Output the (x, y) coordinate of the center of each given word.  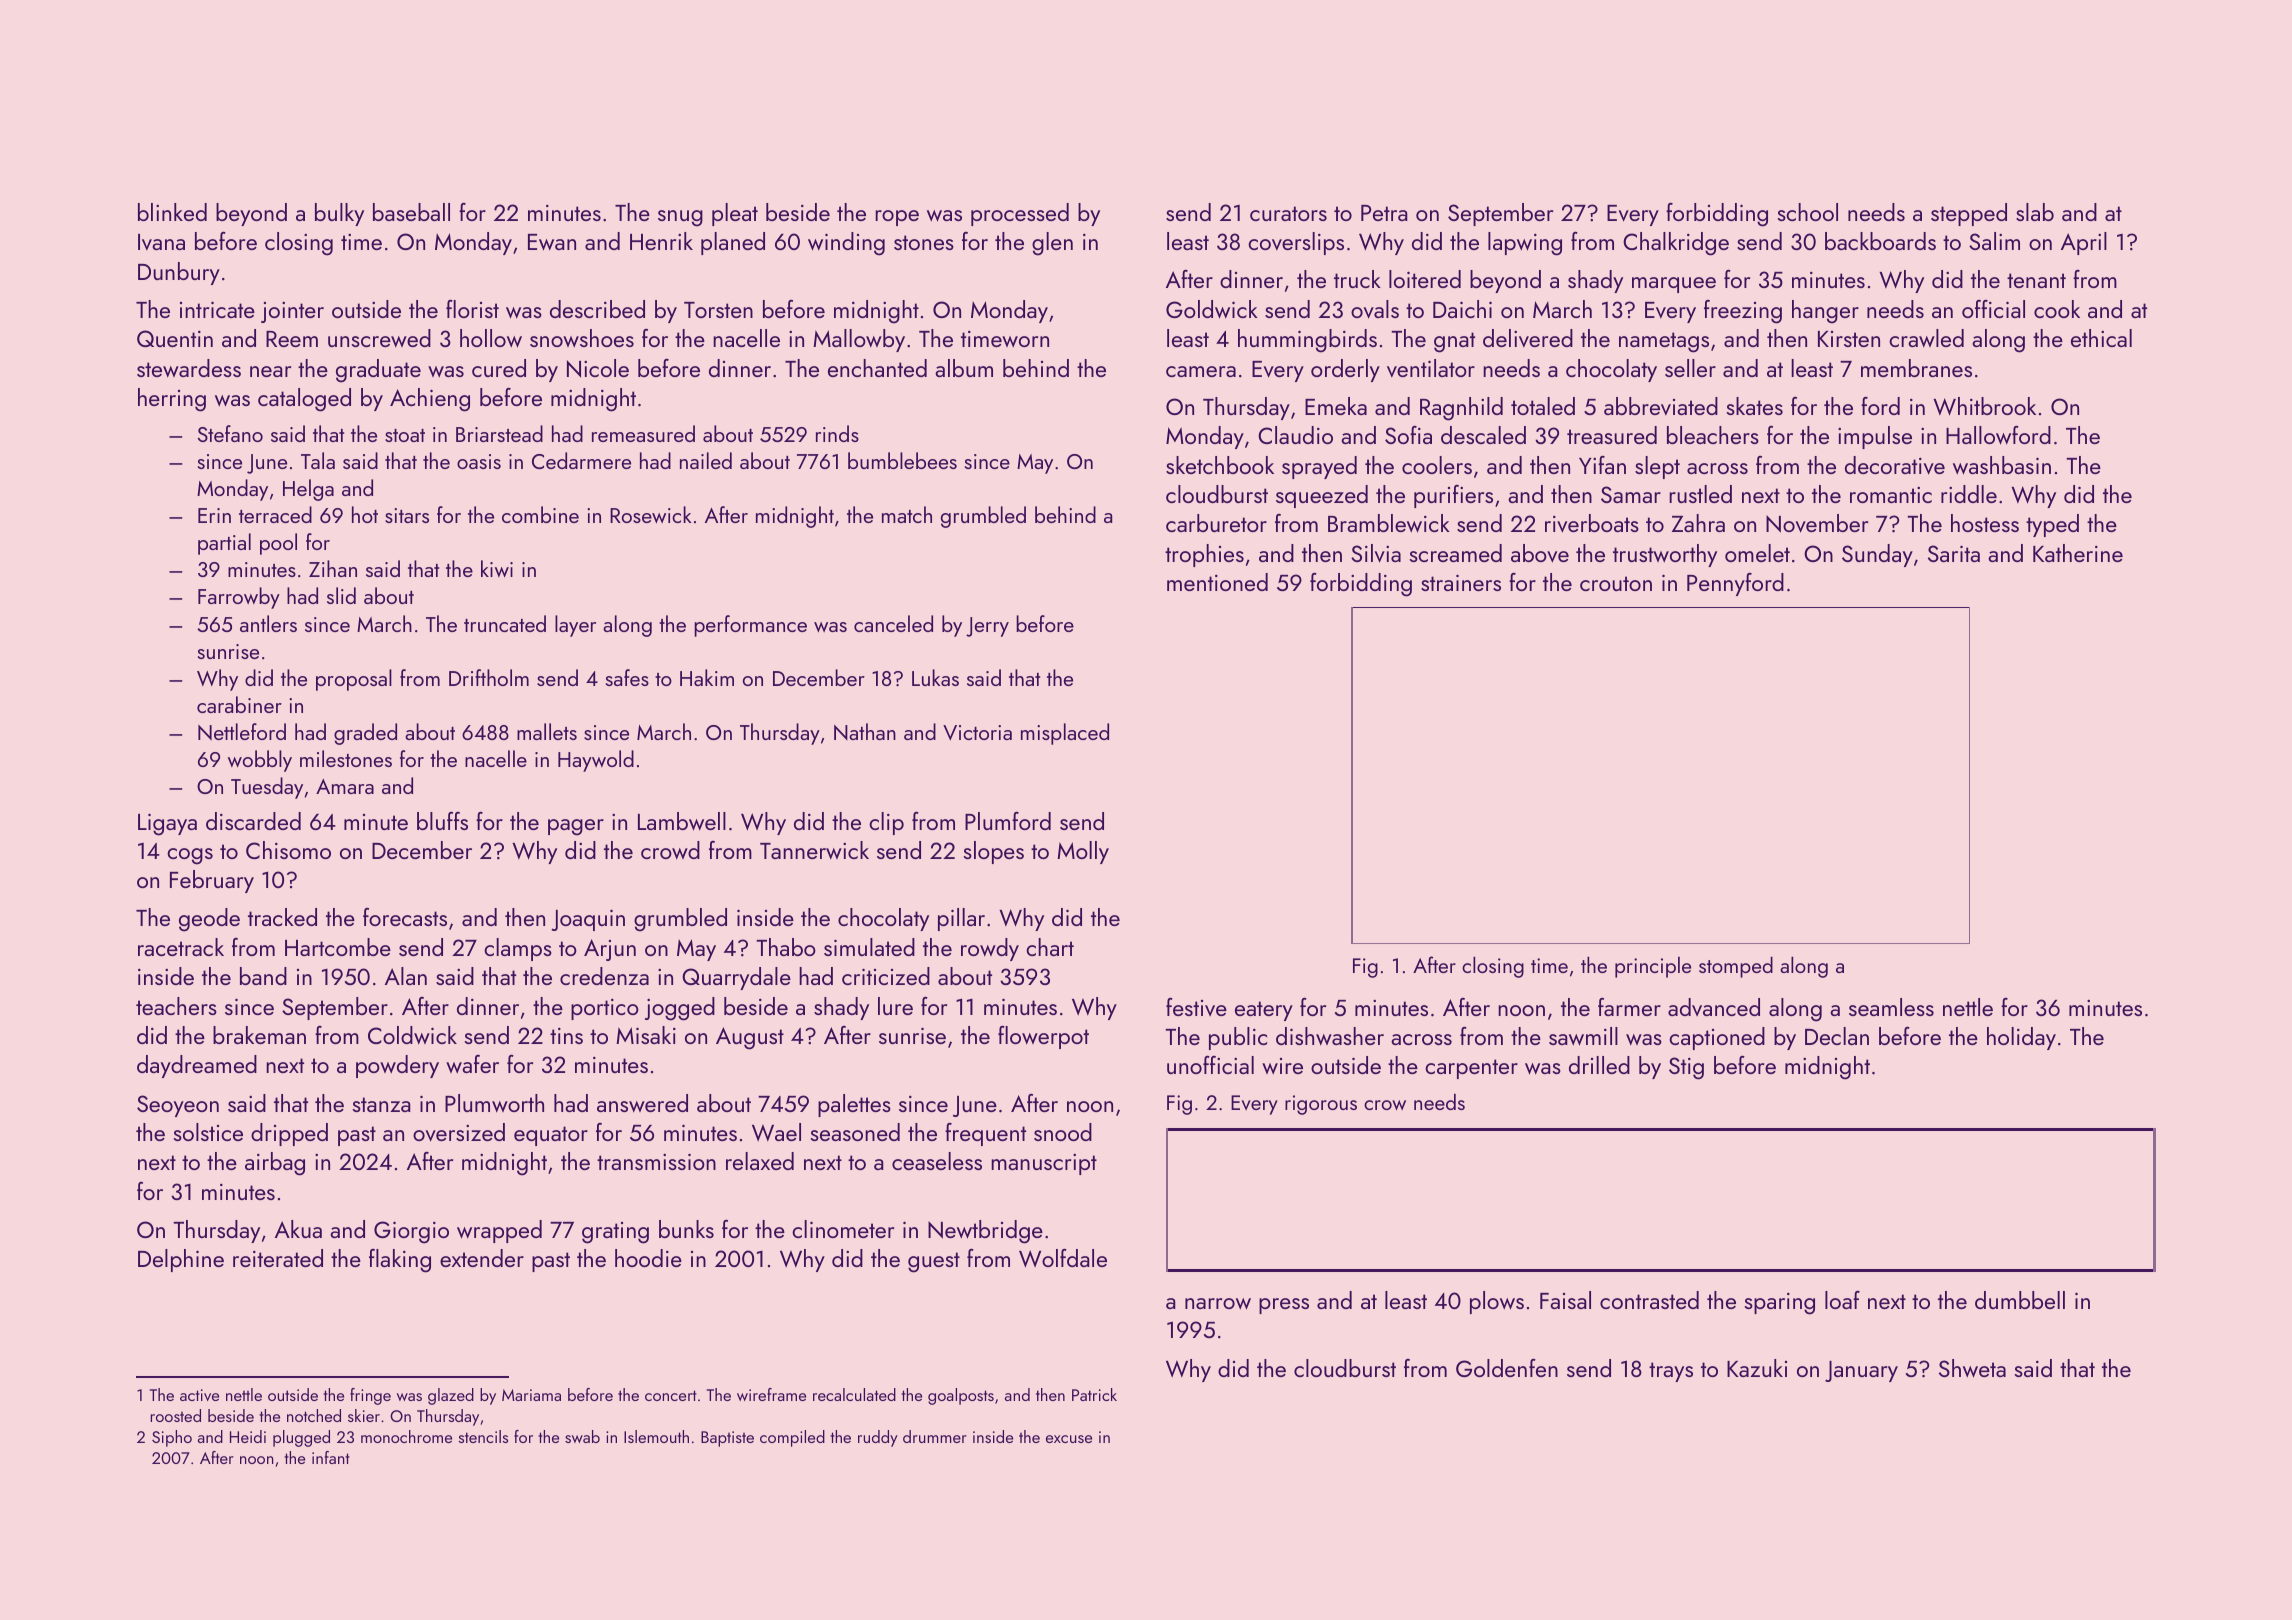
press (1284, 1306)
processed (1020, 214)
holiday (2021, 1038)
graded (365, 734)
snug (680, 218)
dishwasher (1330, 1036)
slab (2035, 212)
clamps (518, 949)
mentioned (1217, 582)
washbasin (2002, 465)
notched (314, 1415)
